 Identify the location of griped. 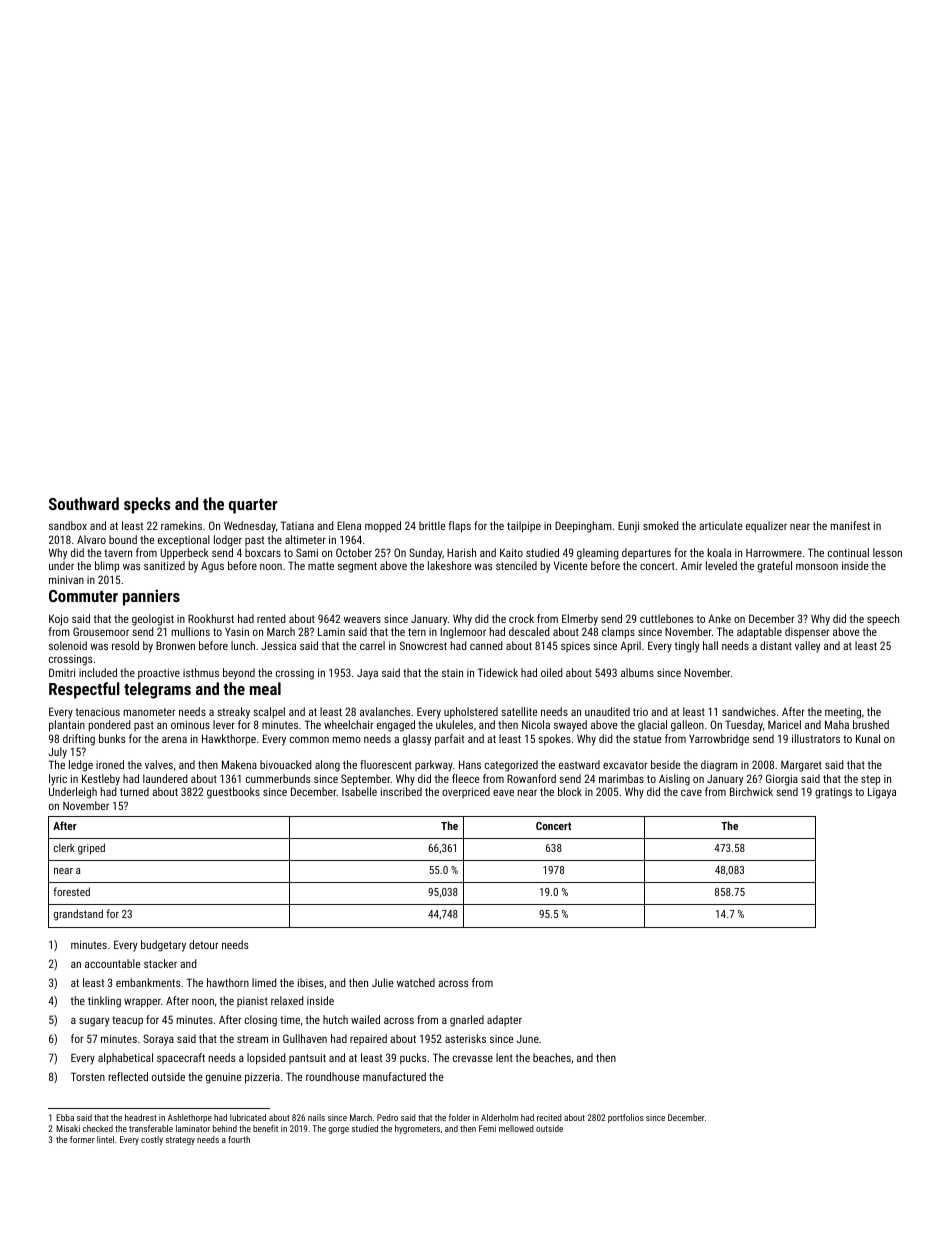
(91, 849).
